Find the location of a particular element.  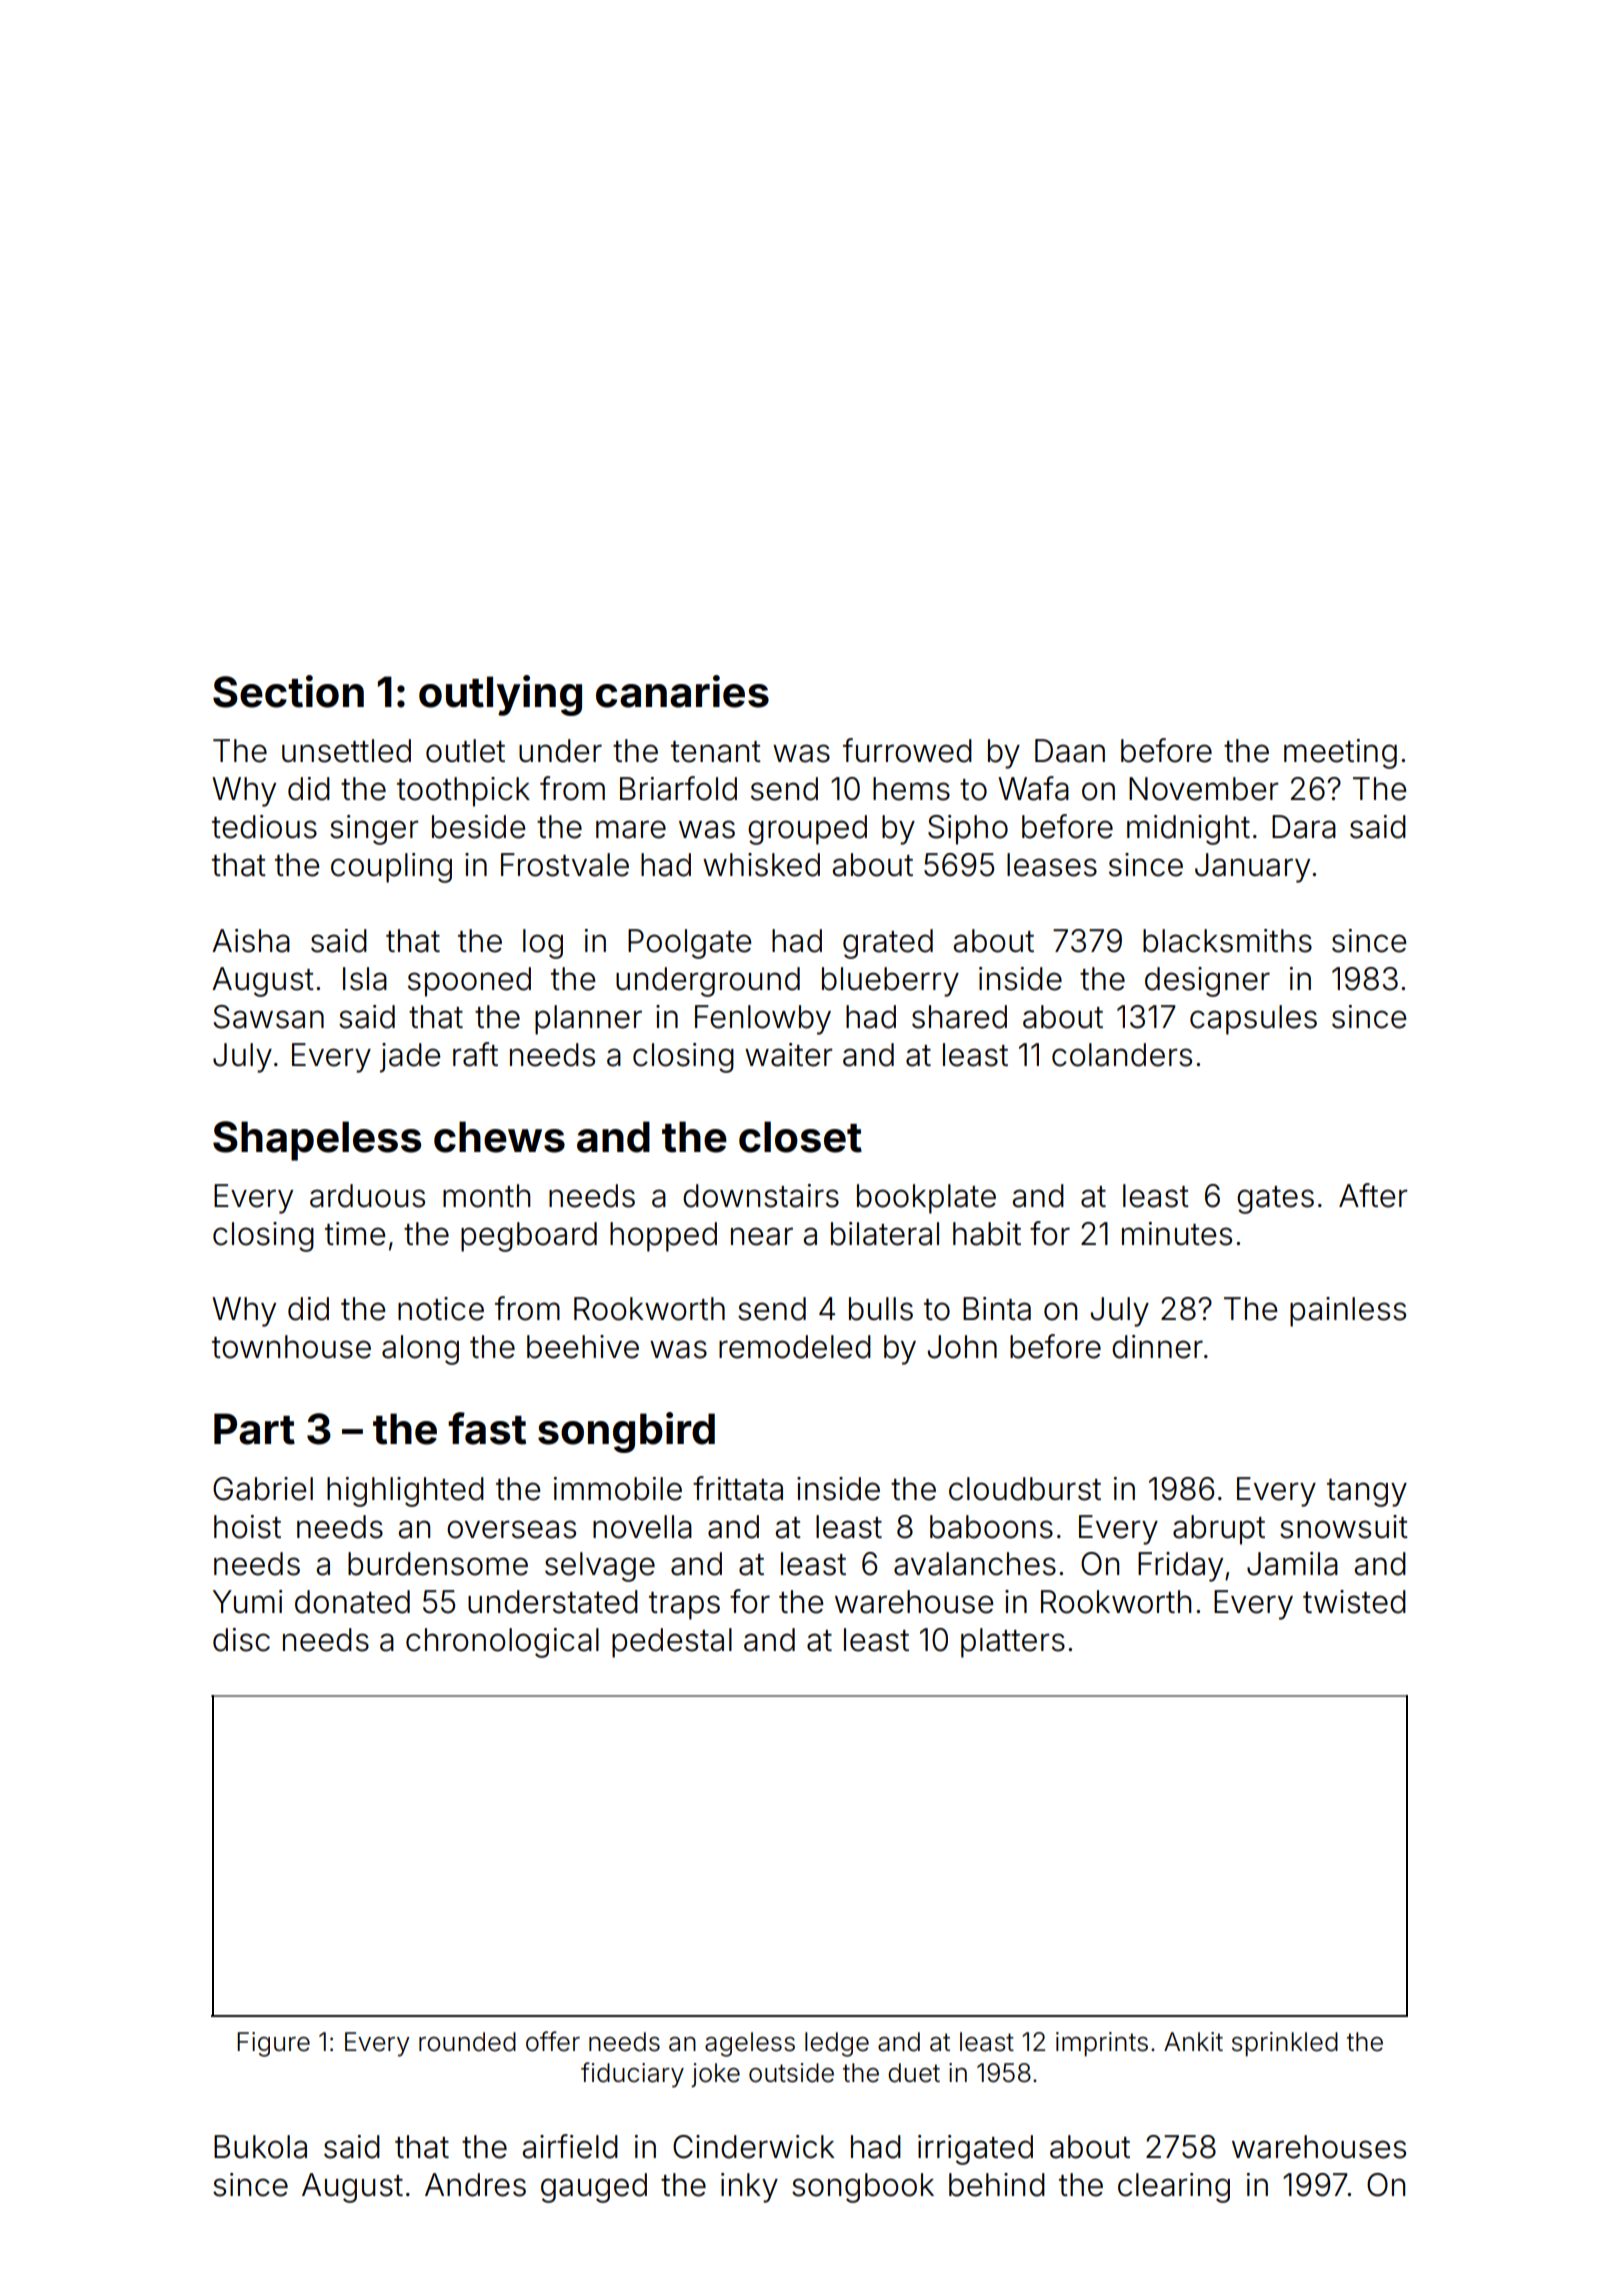

twisted is located at coordinates (1354, 1602).
